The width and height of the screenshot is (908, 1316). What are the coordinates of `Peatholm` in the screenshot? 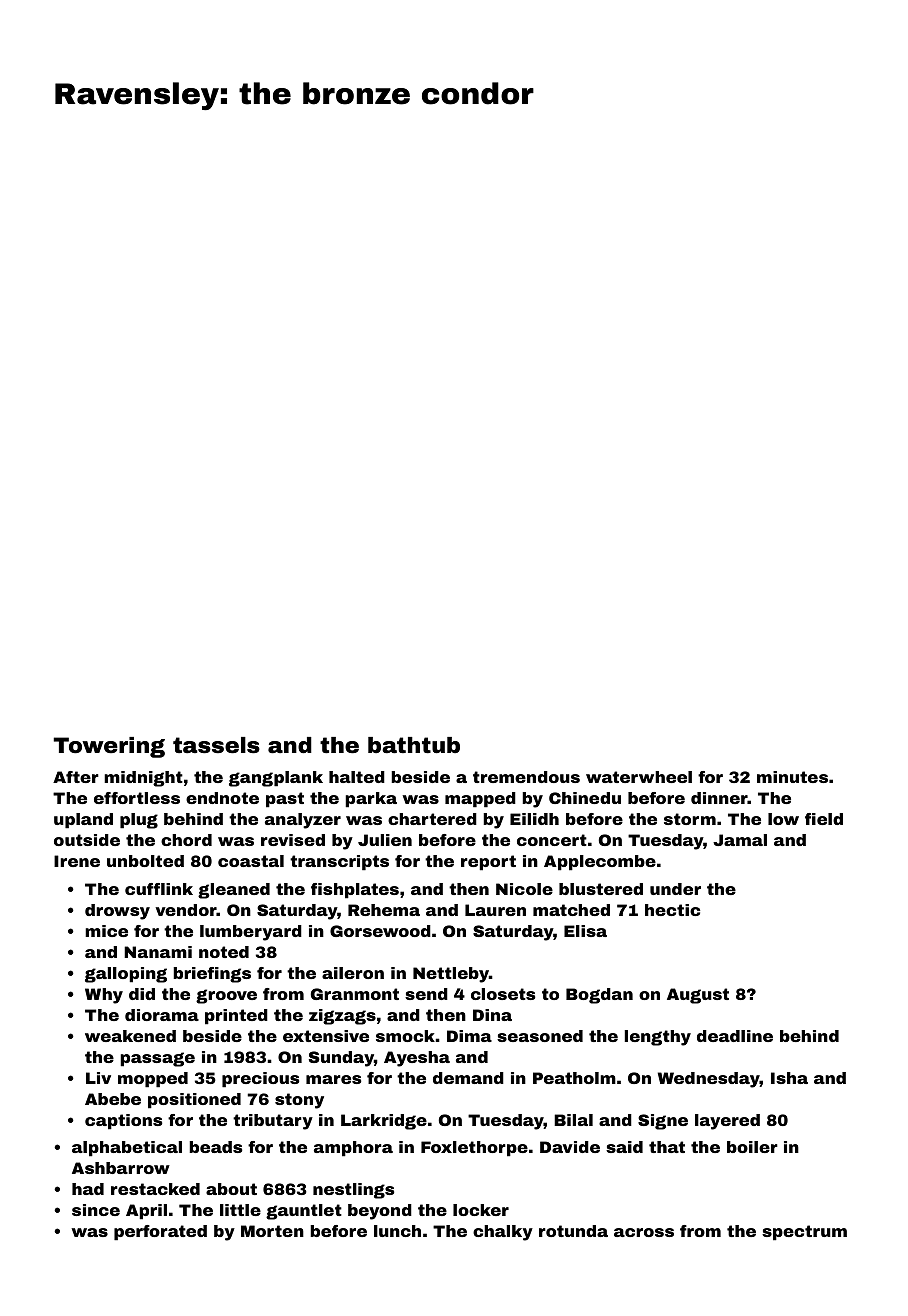 It's located at (574, 1078).
